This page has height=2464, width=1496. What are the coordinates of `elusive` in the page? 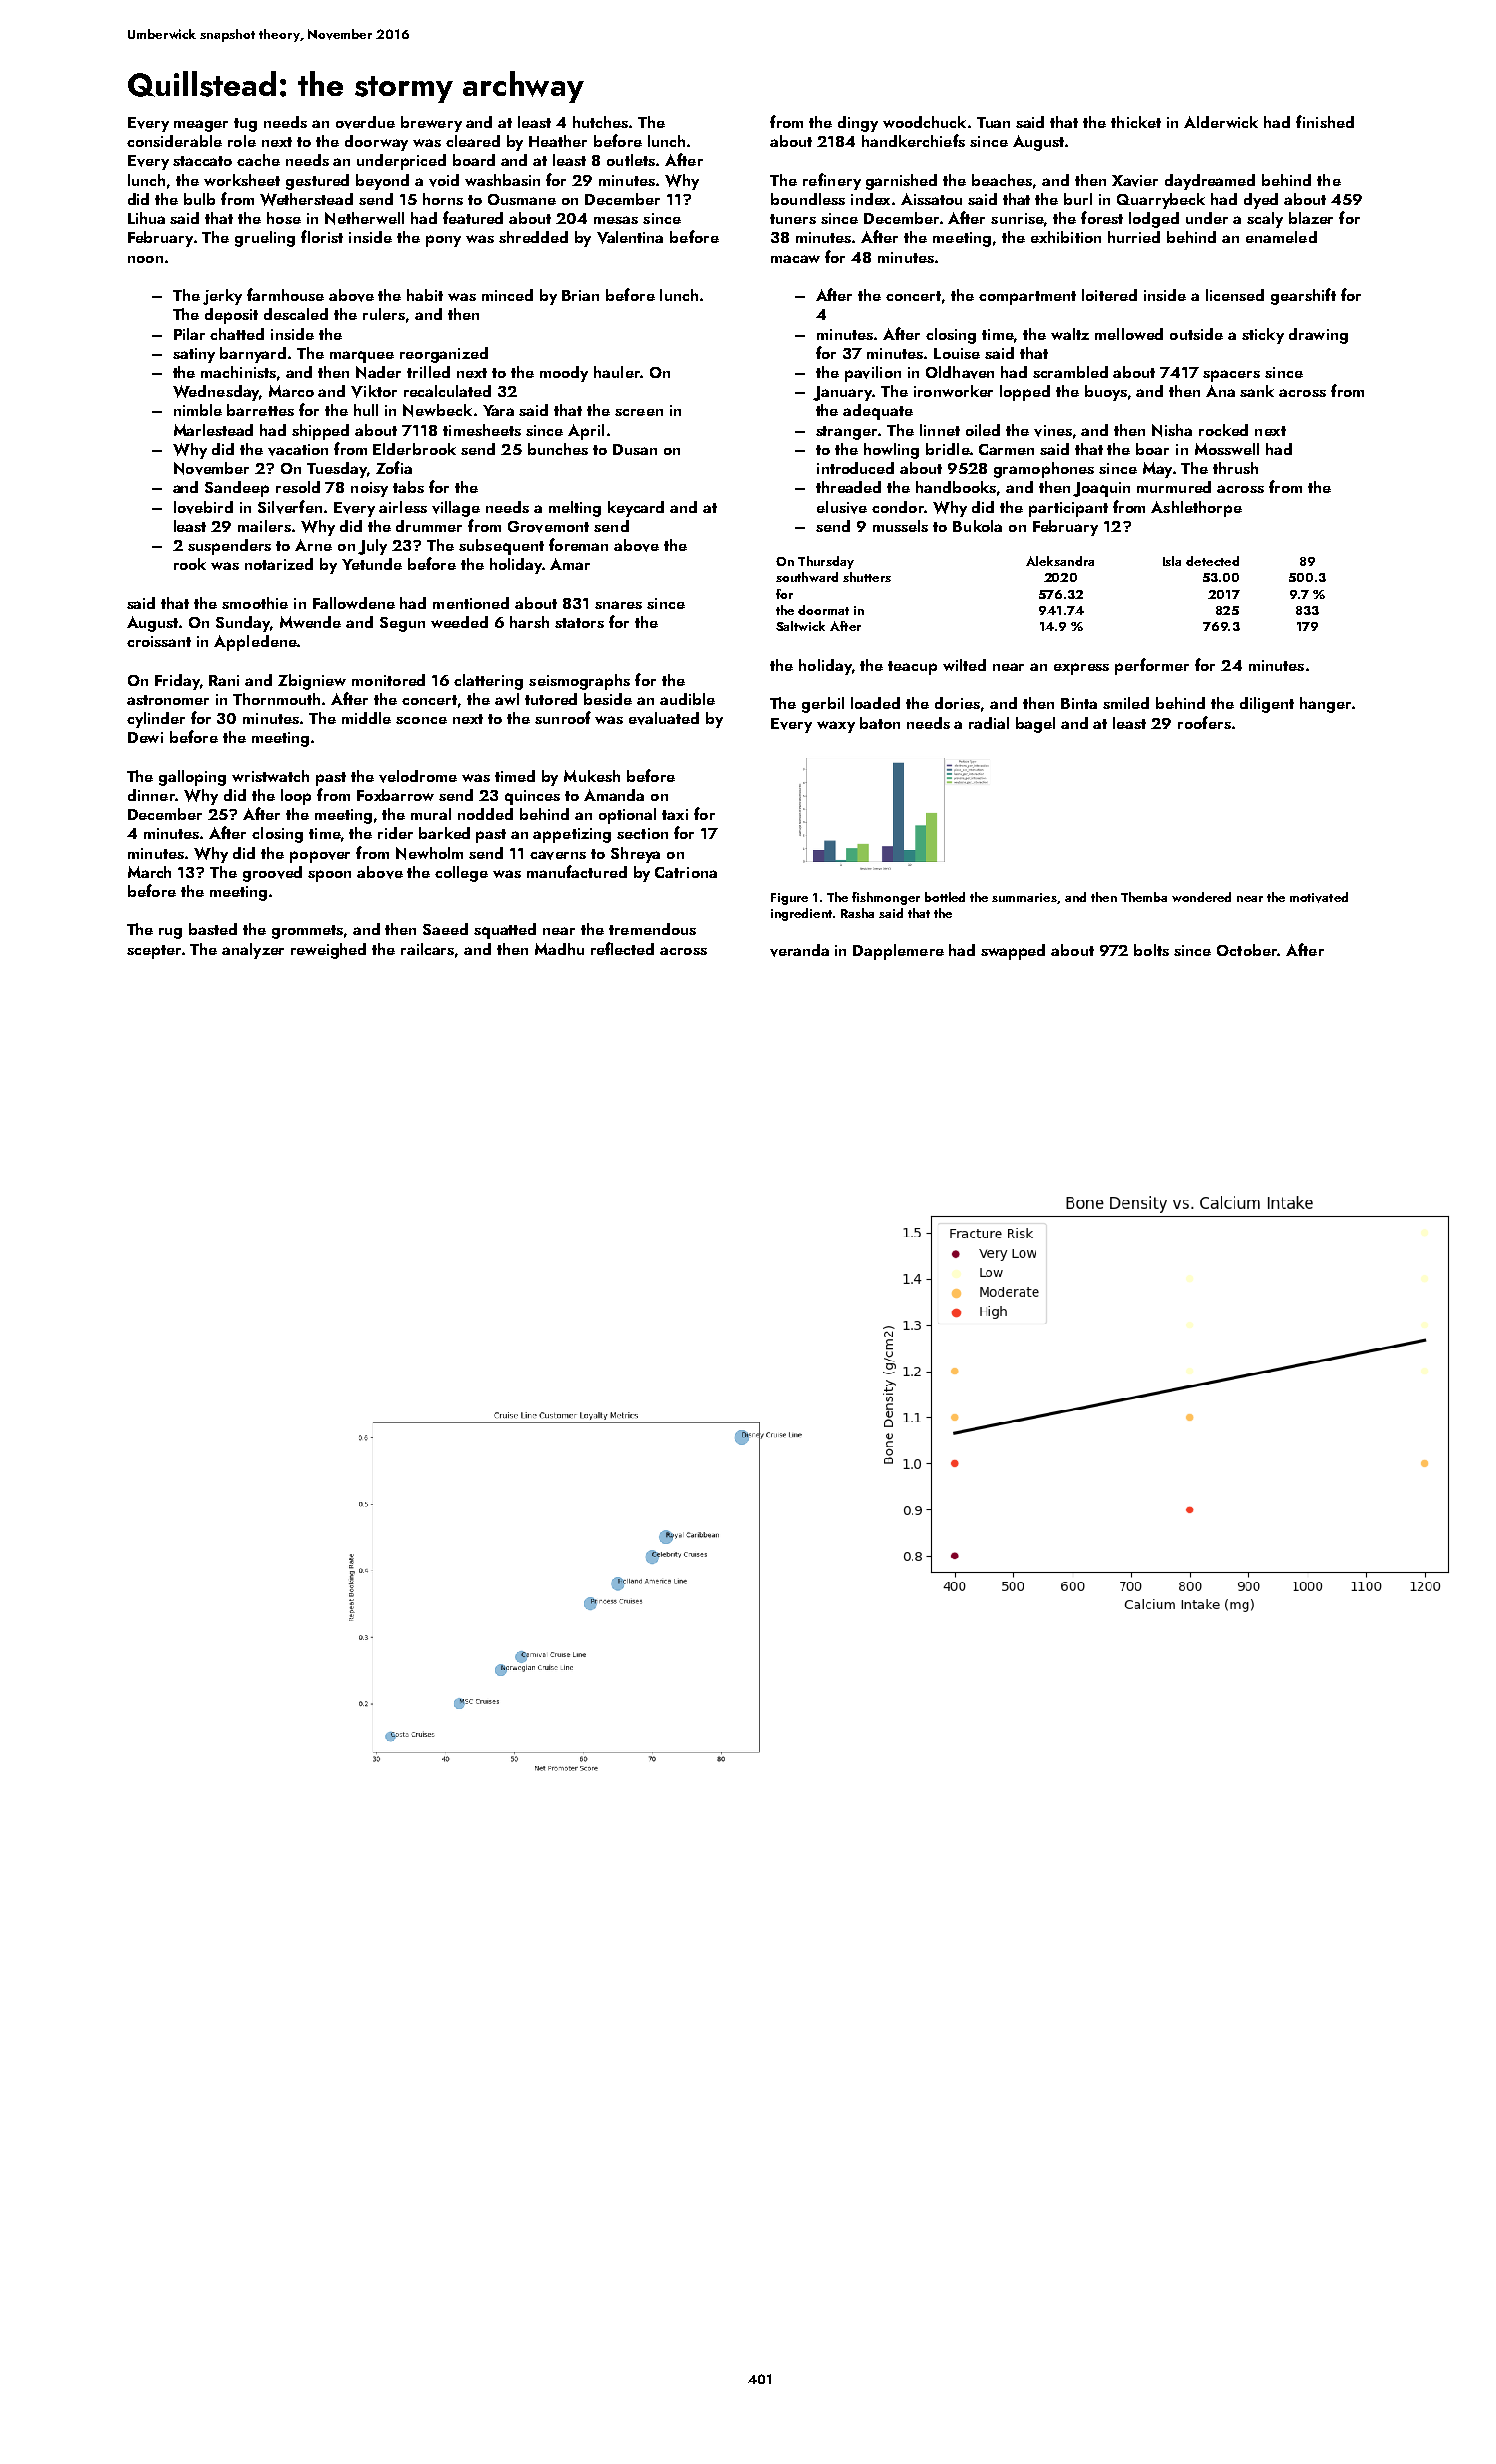 It's located at (842, 507).
